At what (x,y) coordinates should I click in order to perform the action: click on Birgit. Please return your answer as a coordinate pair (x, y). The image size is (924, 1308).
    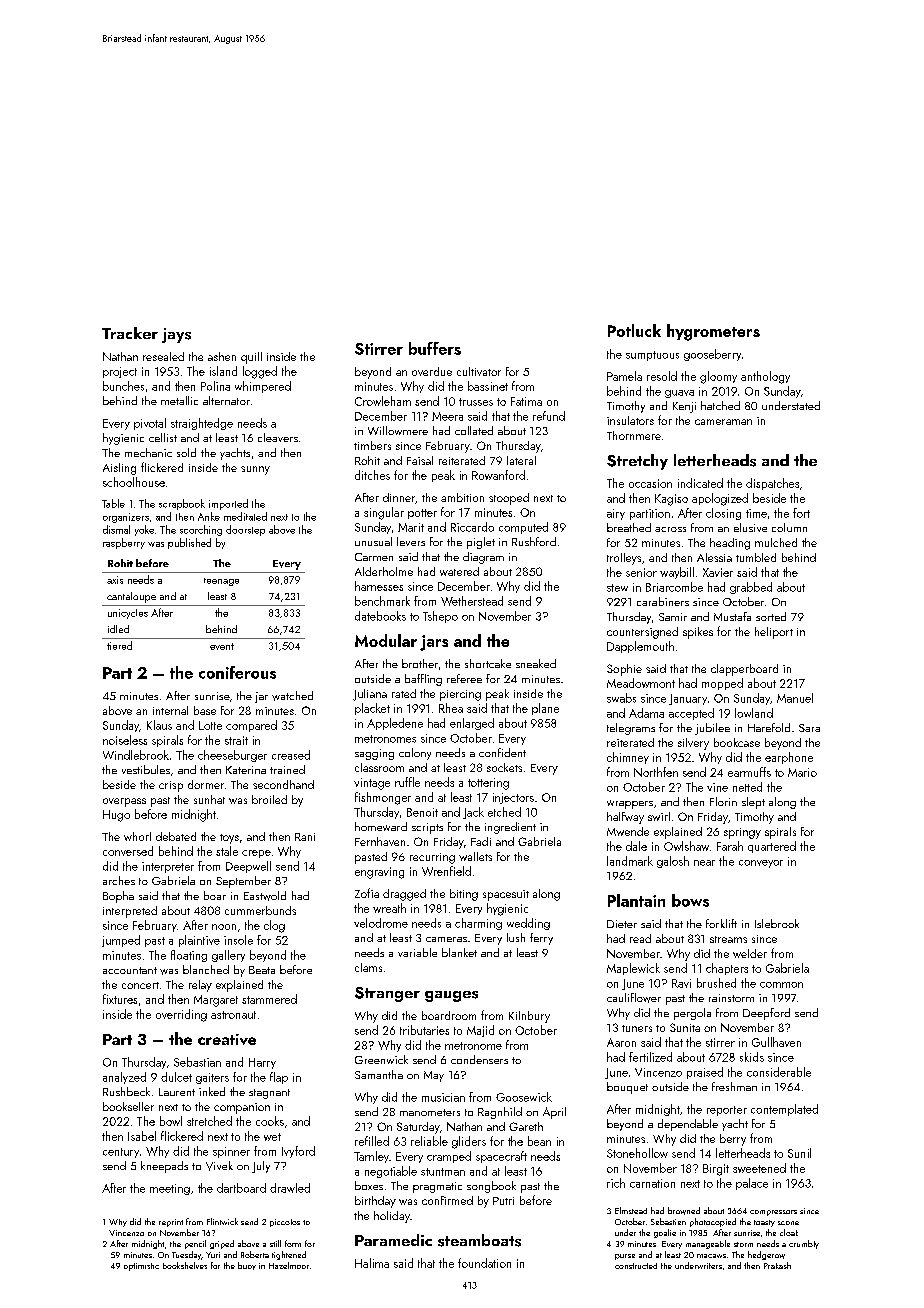
    Looking at the image, I should click on (716, 1170).
